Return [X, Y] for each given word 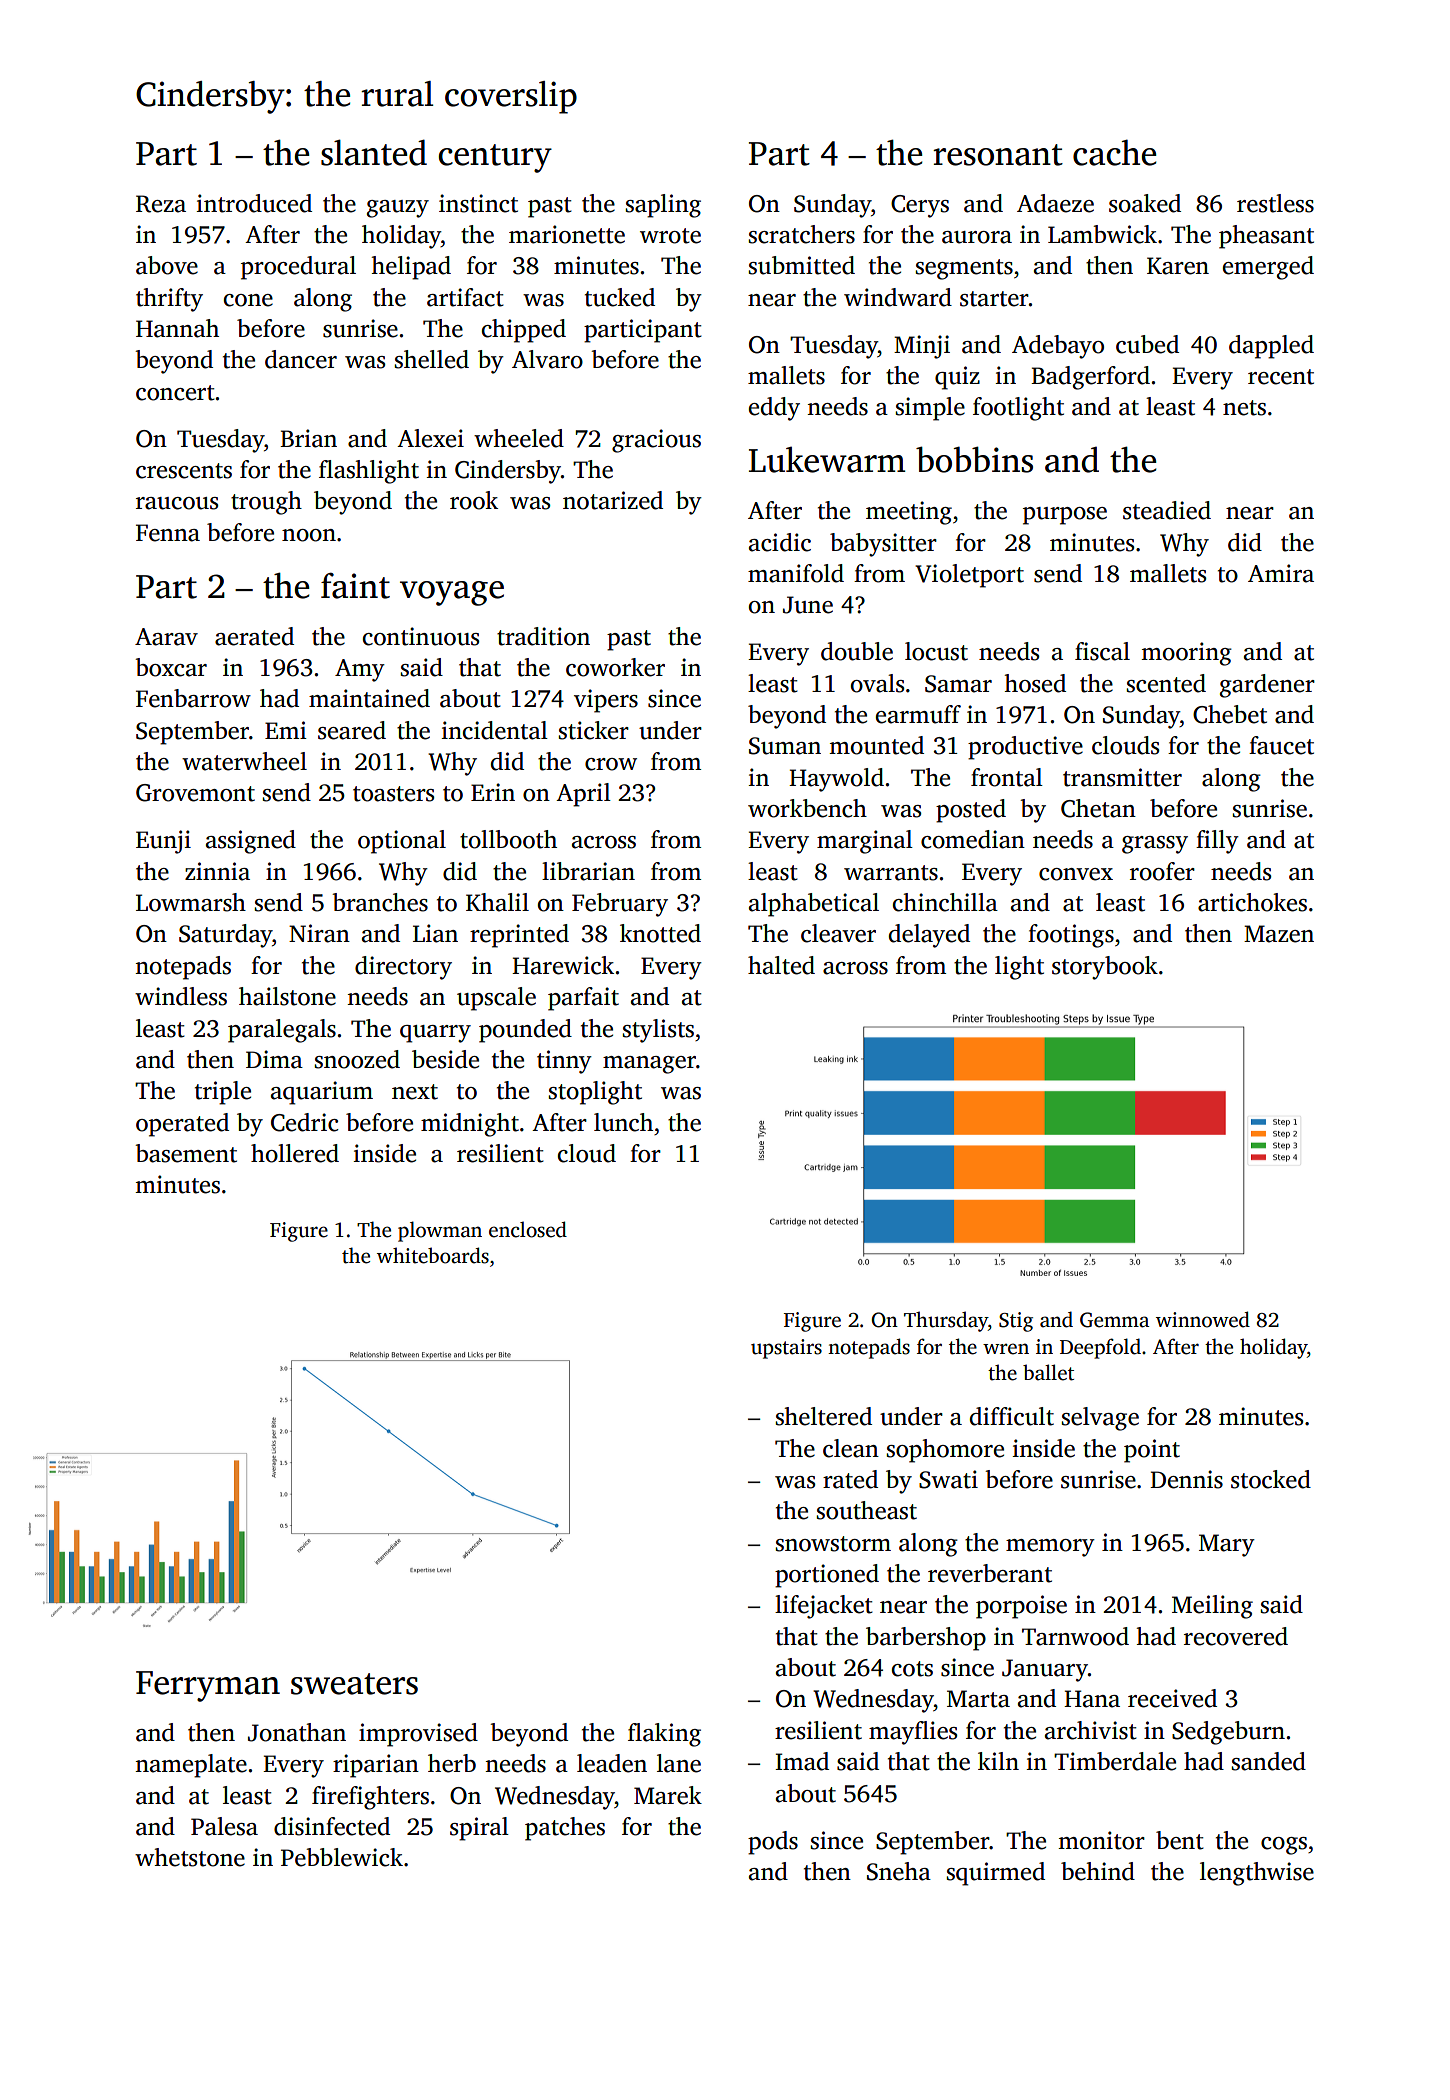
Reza [161, 204]
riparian [376, 1766]
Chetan [1098, 808]
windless [181, 996]
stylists [658, 1031]
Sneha [899, 1871]
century [495, 158]
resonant [998, 155]
